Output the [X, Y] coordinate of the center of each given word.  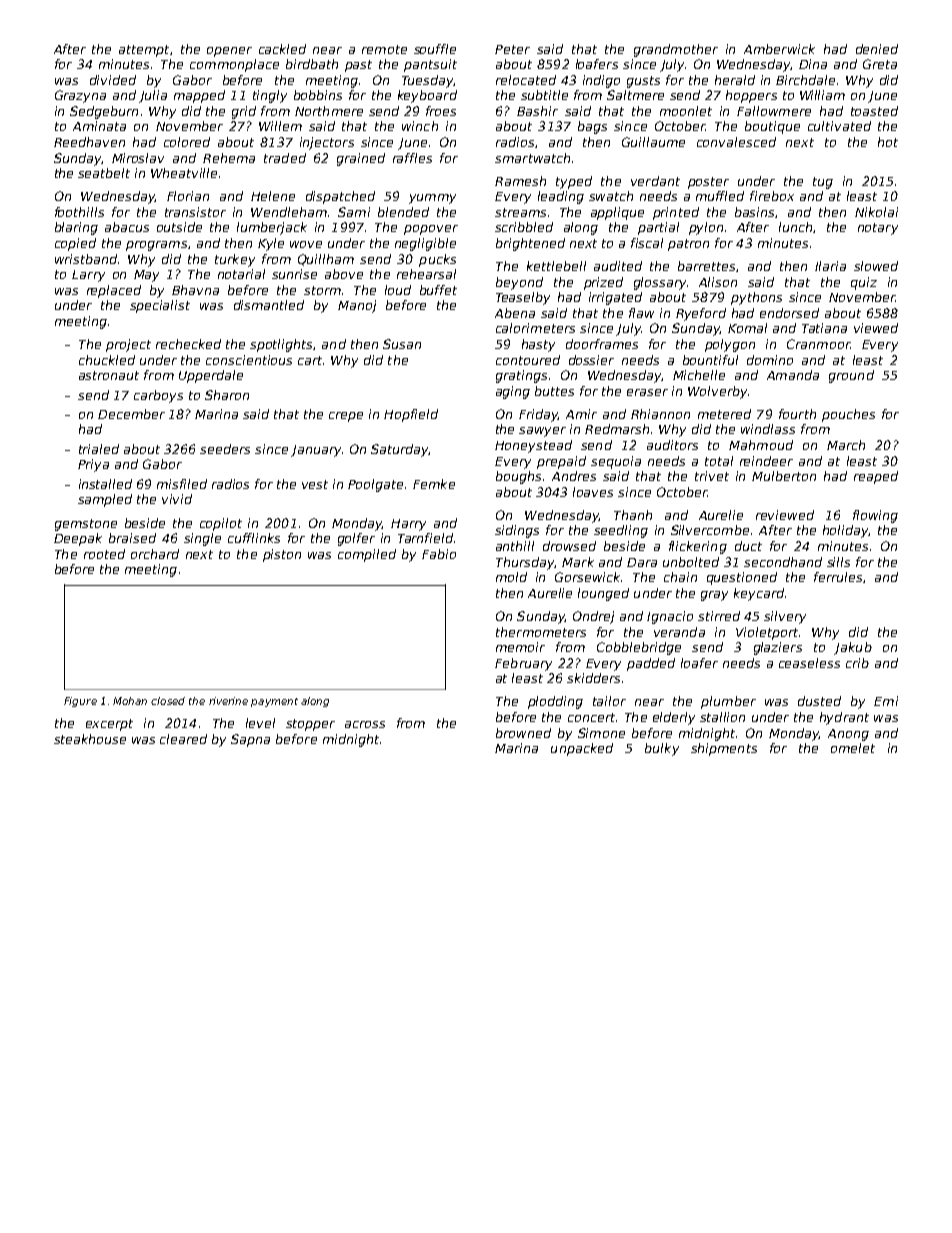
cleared [183, 739]
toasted [874, 111]
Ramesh [520, 181]
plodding [555, 702]
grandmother [676, 50]
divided [113, 80]
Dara [642, 562]
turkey [235, 260]
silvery [785, 617]
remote [384, 49]
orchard [155, 554]
